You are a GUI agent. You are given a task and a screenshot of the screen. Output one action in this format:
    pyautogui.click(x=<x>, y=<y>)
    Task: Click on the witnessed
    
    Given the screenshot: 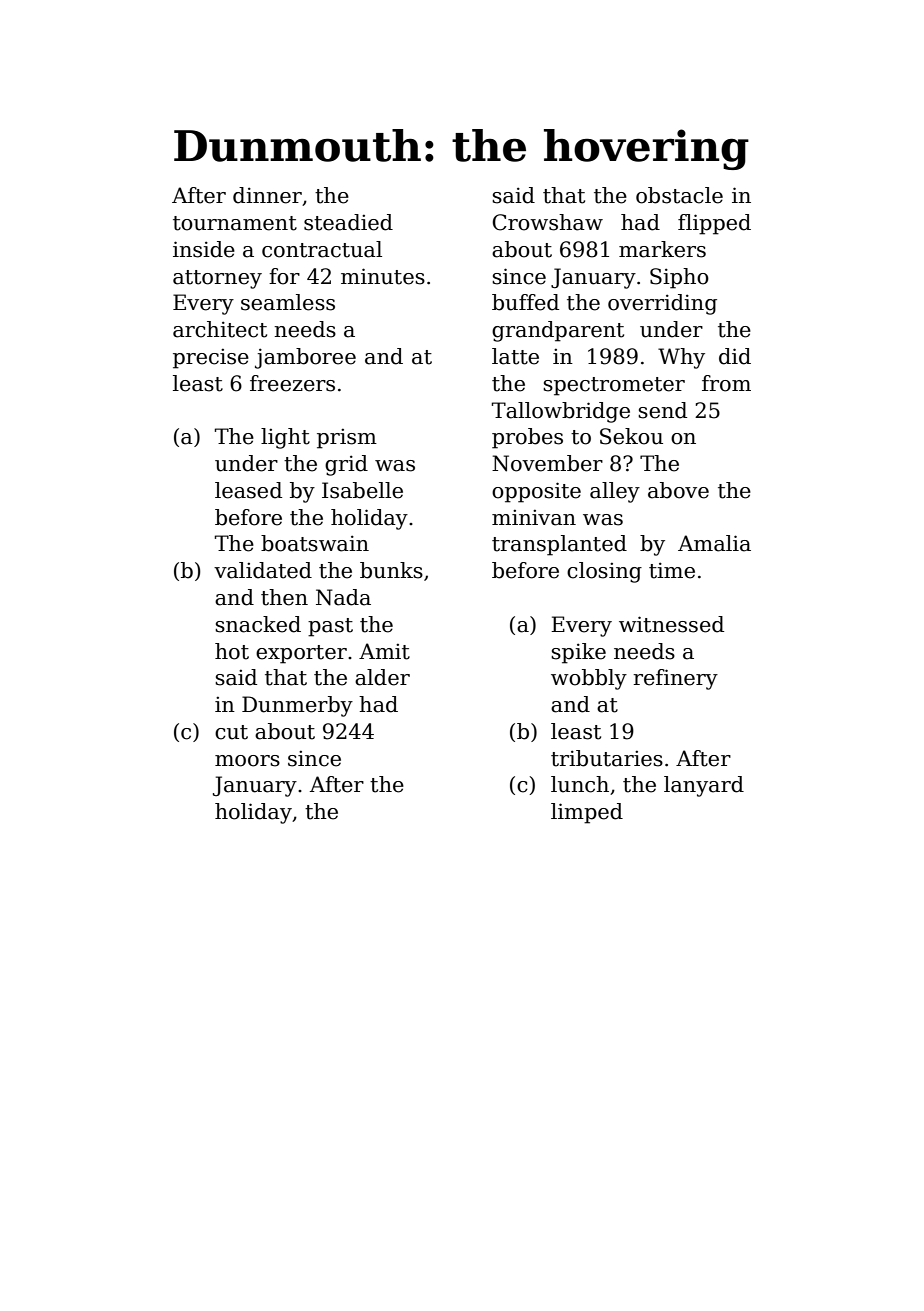 What is the action you would take?
    pyautogui.click(x=671, y=624)
